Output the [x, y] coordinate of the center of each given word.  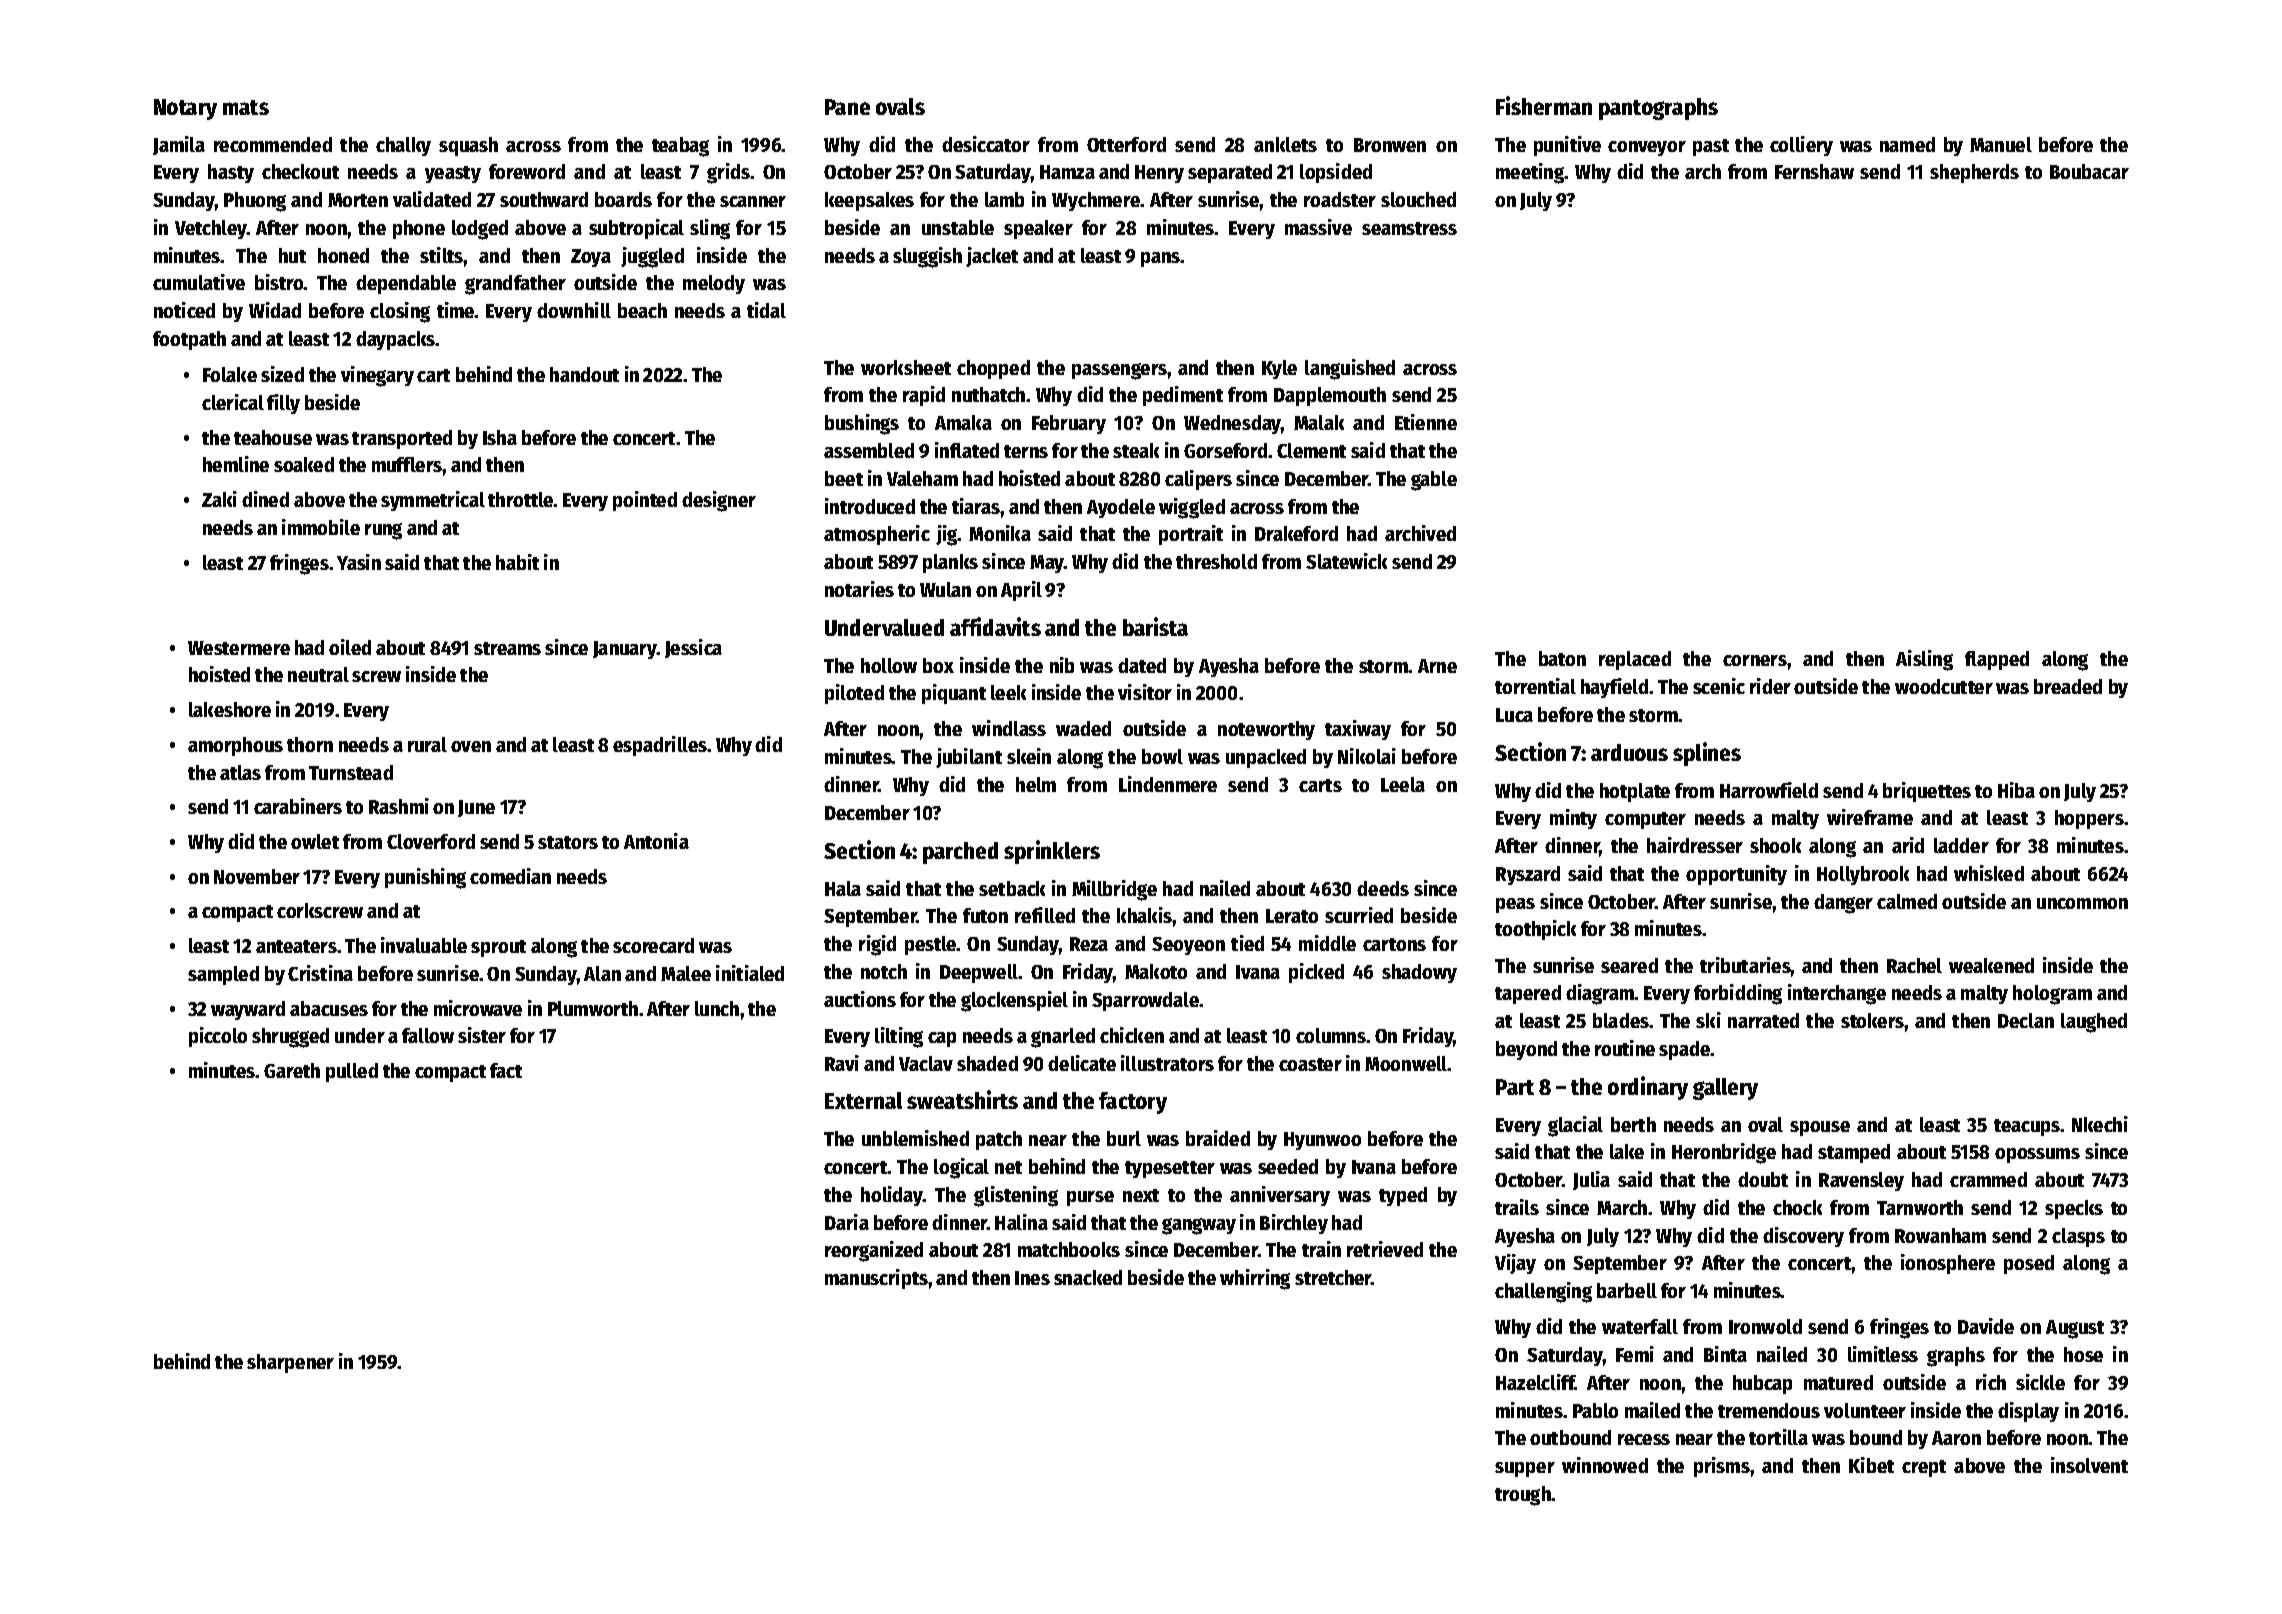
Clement [1311, 450]
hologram [2052, 995]
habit [517, 562]
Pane [847, 107]
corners [1755, 660]
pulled [352, 1072]
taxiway [1358, 730]
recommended [273, 144]
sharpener [290, 1363]
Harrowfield [1769, 790]
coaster [1310, 1064]
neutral [318, 674]
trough [1523, 1496]
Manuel [2001, 144]
